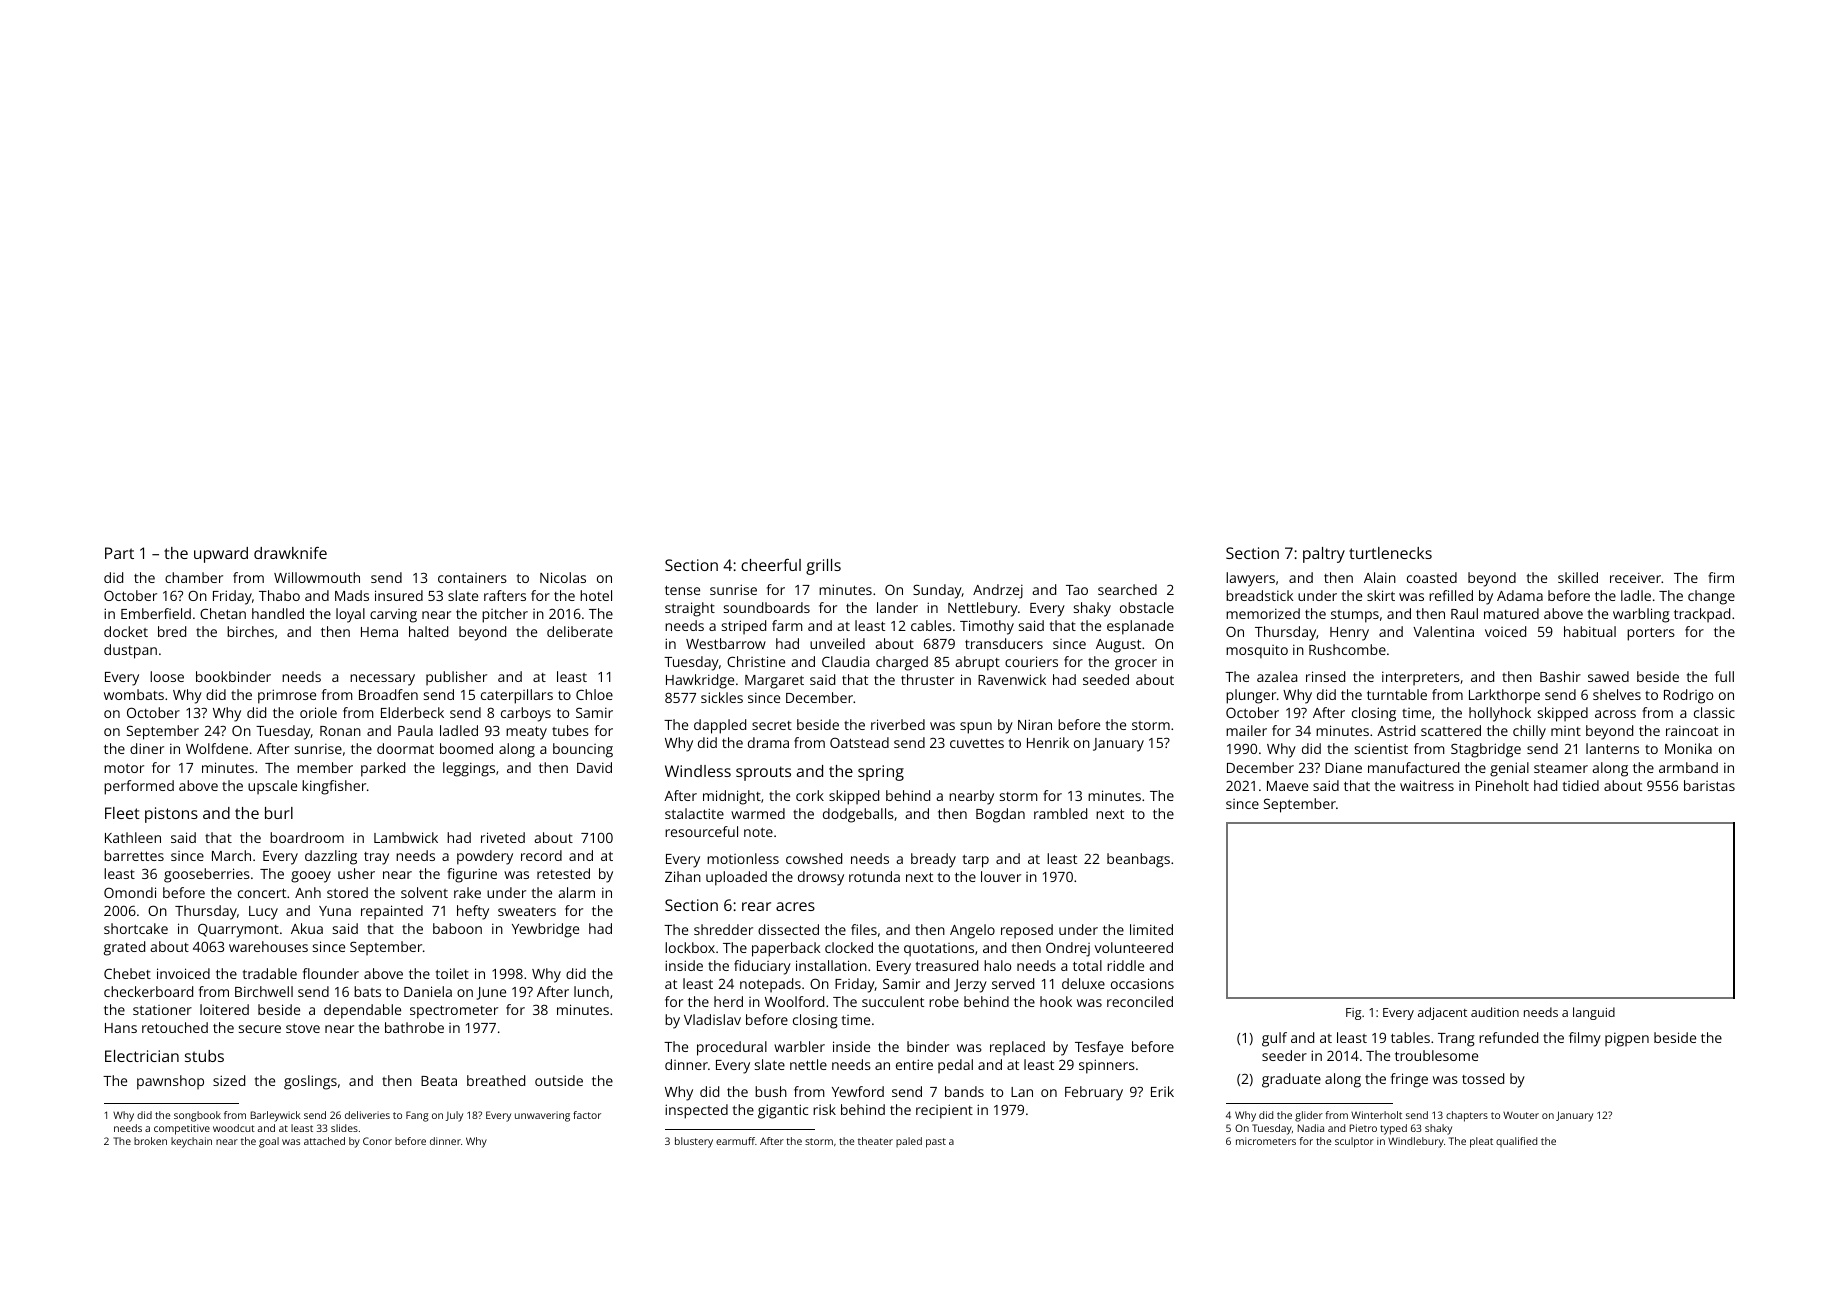  Describe the element at coordinates (469, 769) in the screenshot. I see `leggings` at that location.
